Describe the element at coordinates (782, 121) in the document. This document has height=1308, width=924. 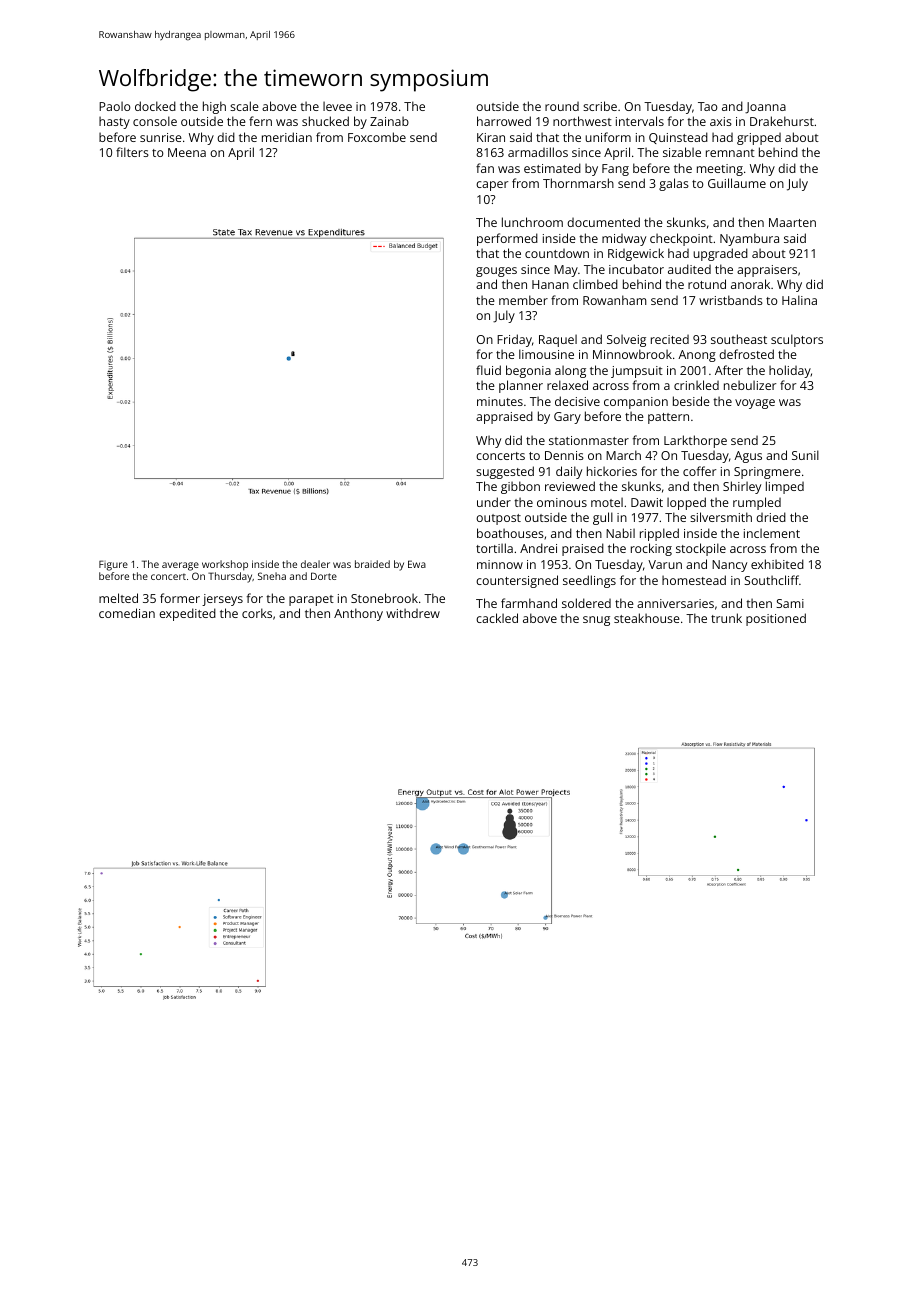
I see `Drakehurst` at that location.
